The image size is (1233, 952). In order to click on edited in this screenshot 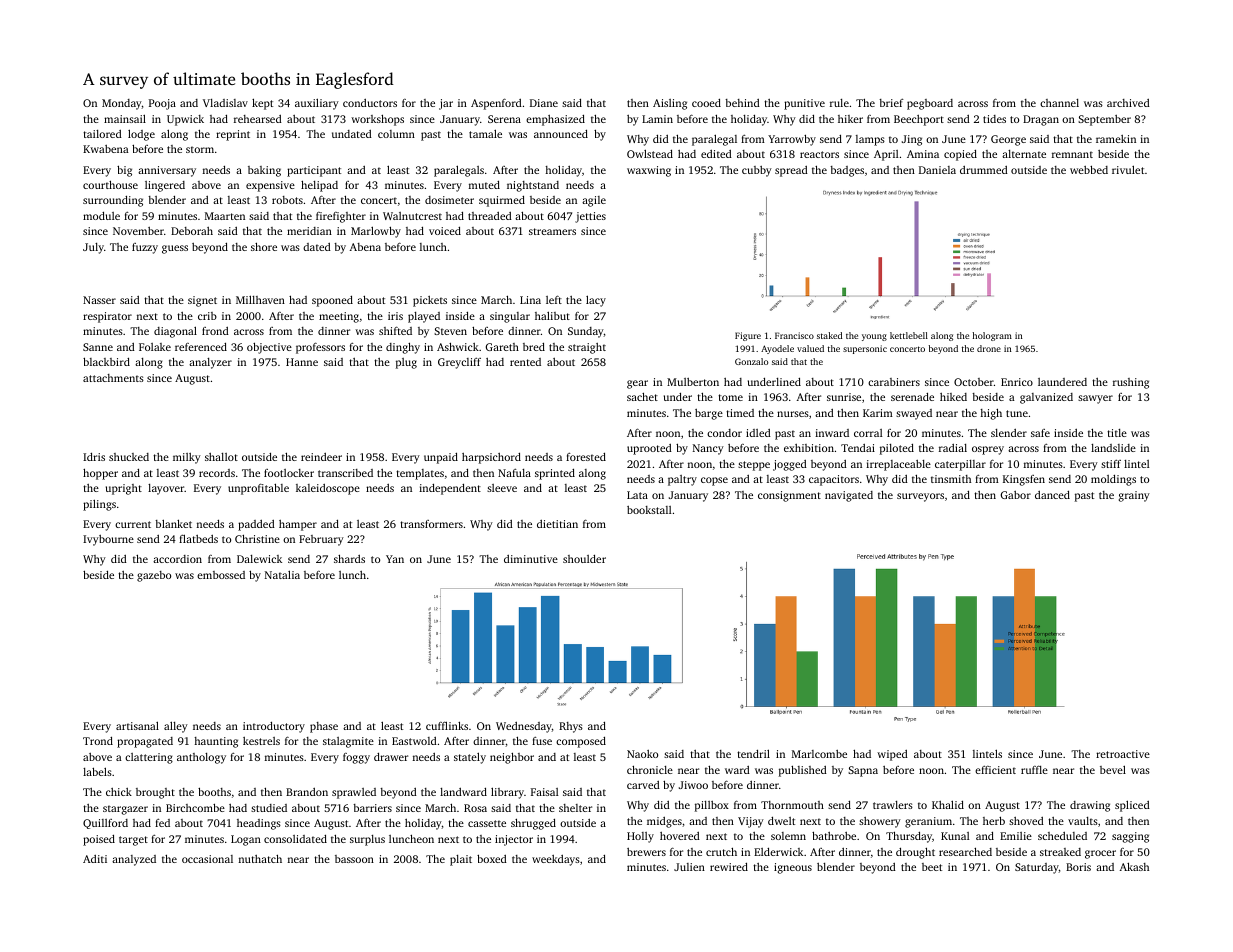, I will do `click(716, 154)`.
